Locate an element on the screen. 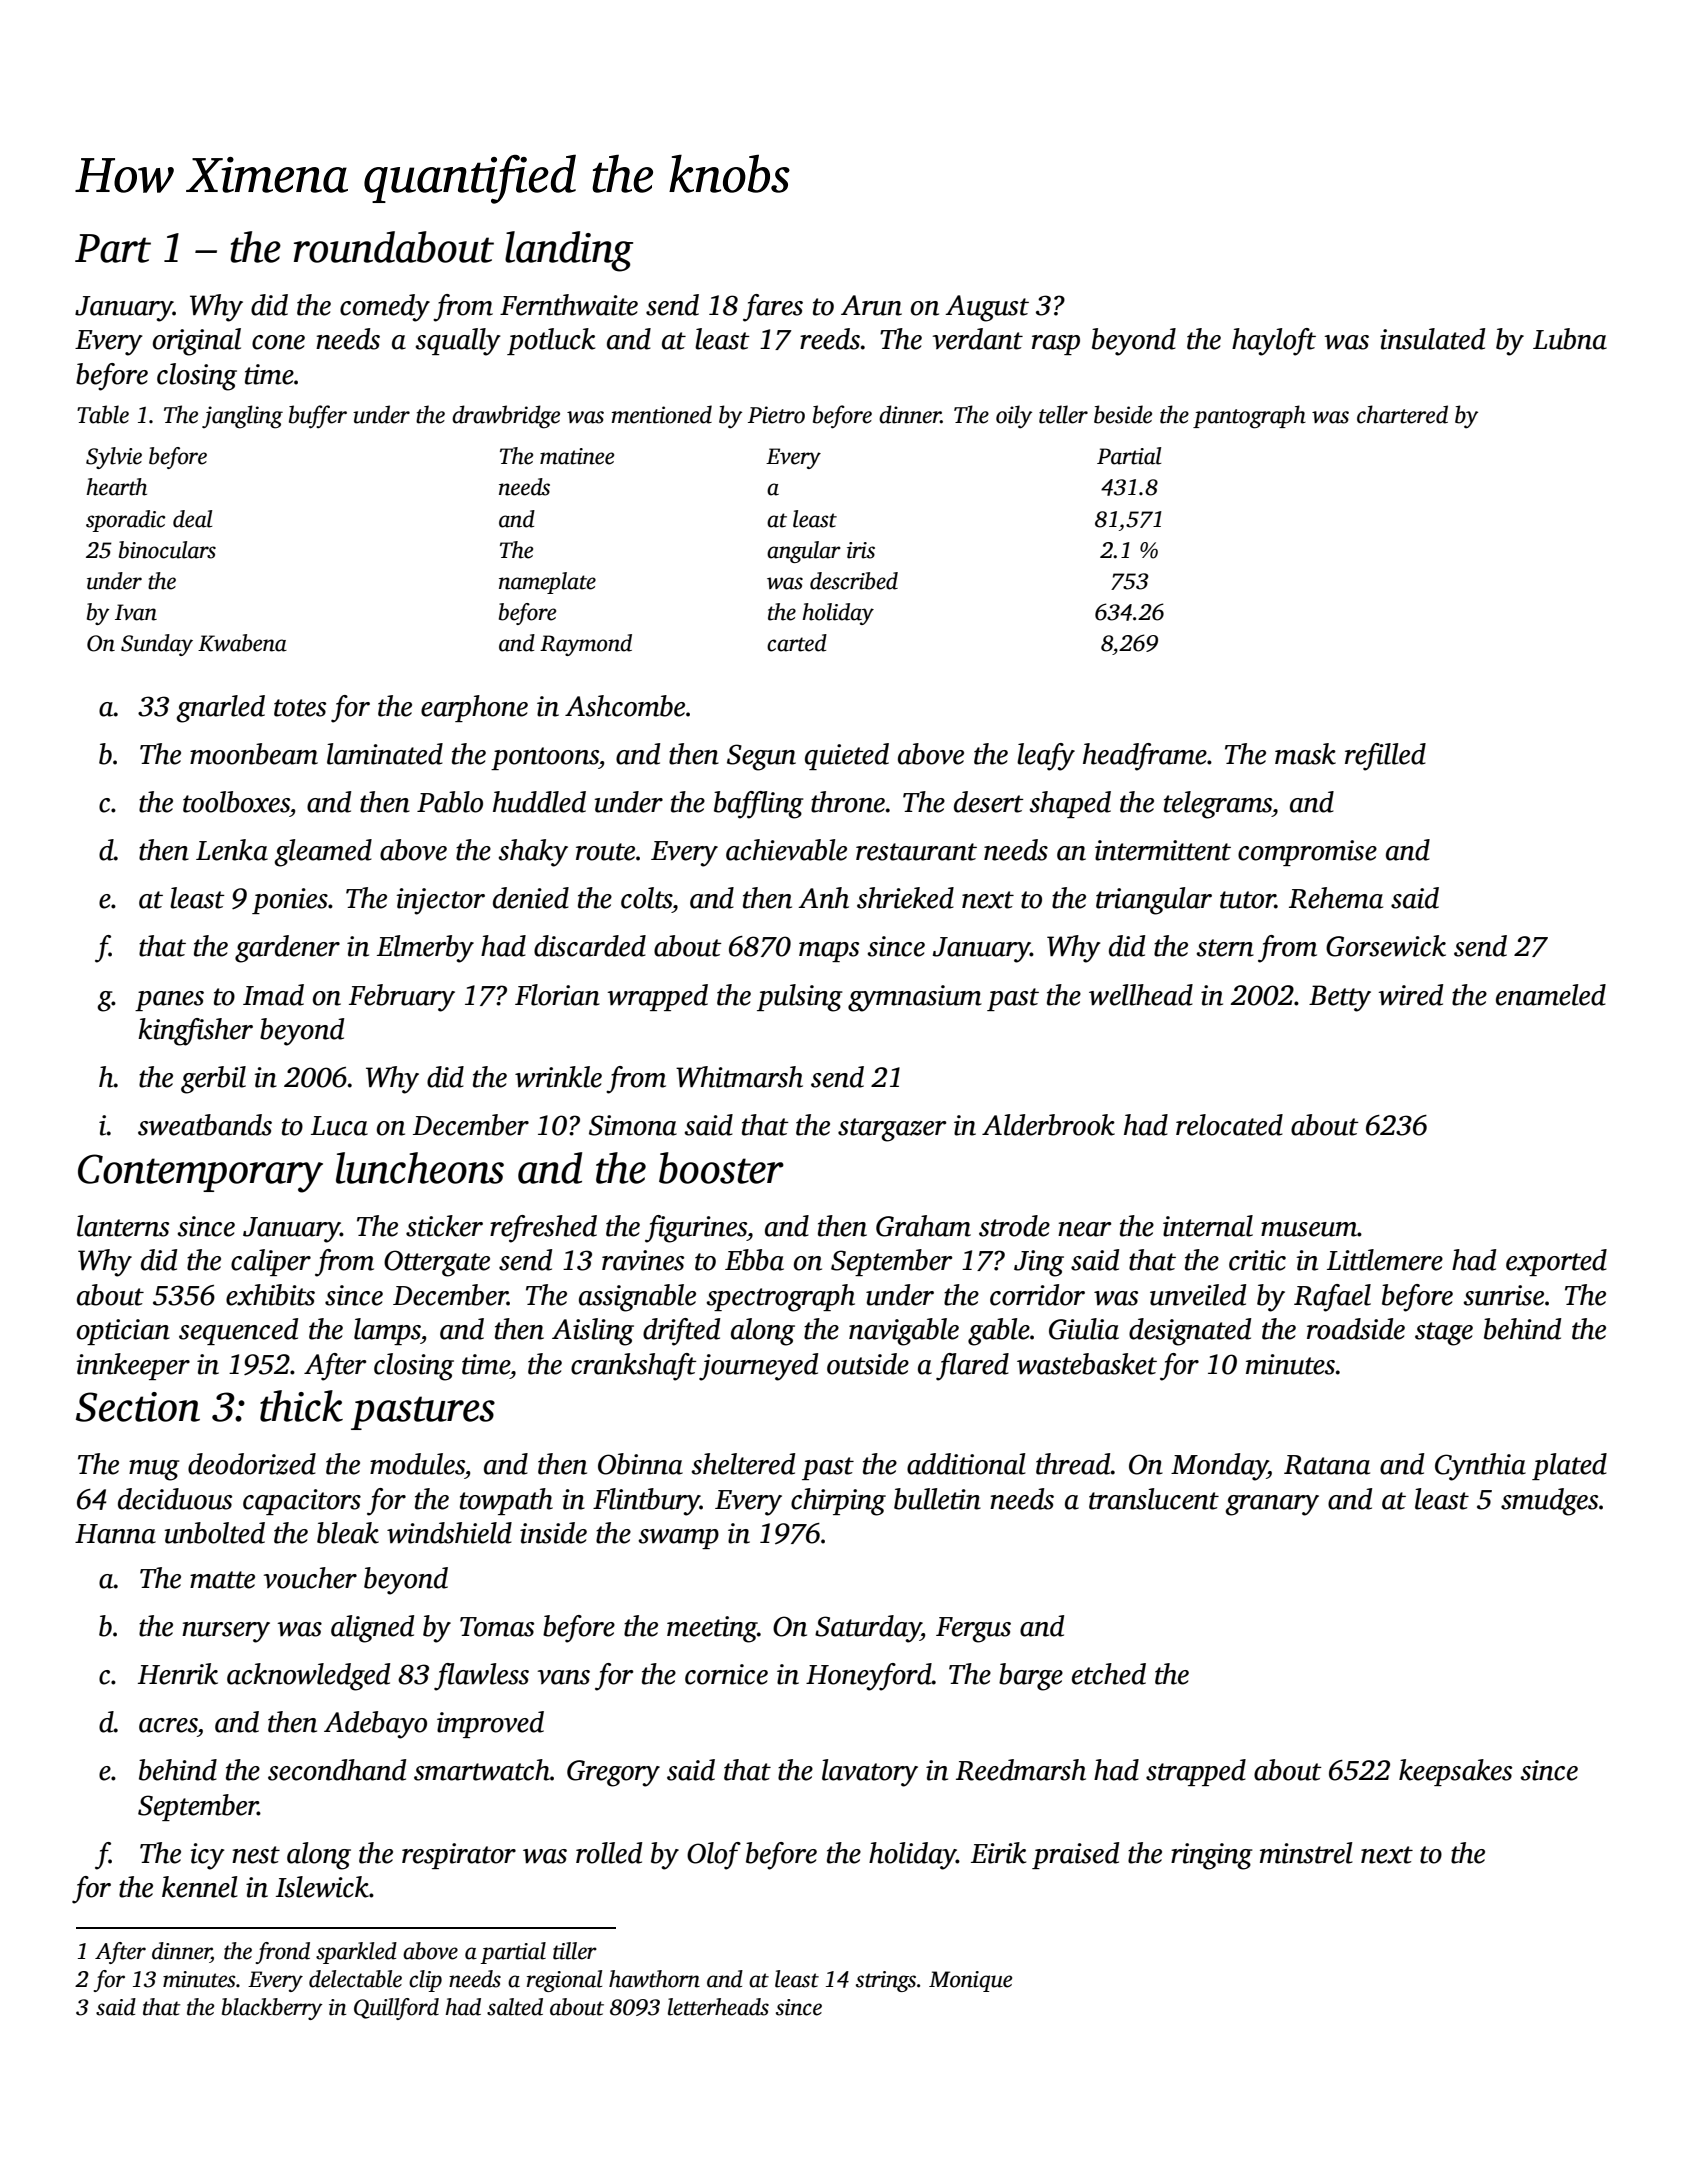  nameplate is located at coordinates (547, 583).
